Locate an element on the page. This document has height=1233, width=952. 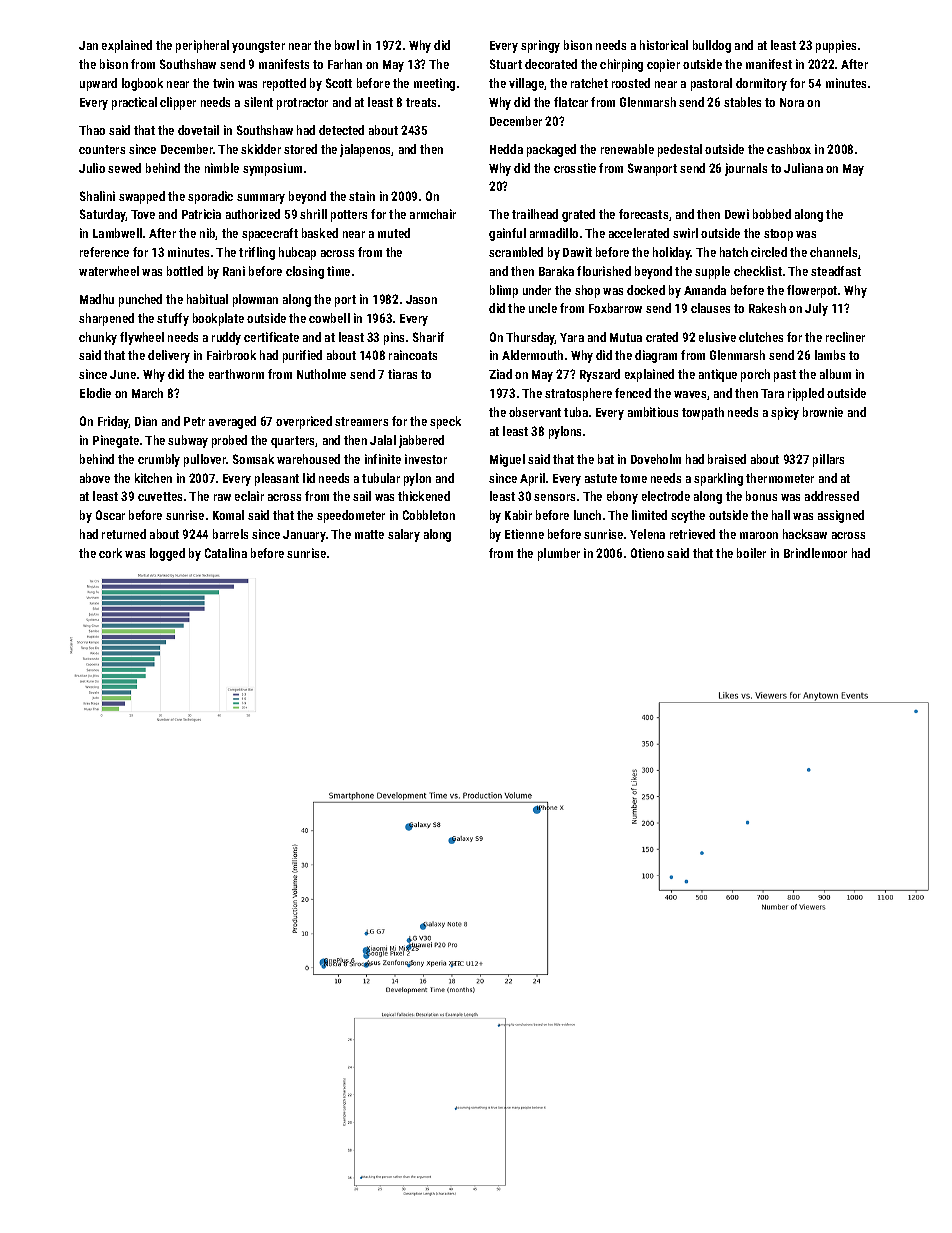
upward is located at coordinates (98, 84).
